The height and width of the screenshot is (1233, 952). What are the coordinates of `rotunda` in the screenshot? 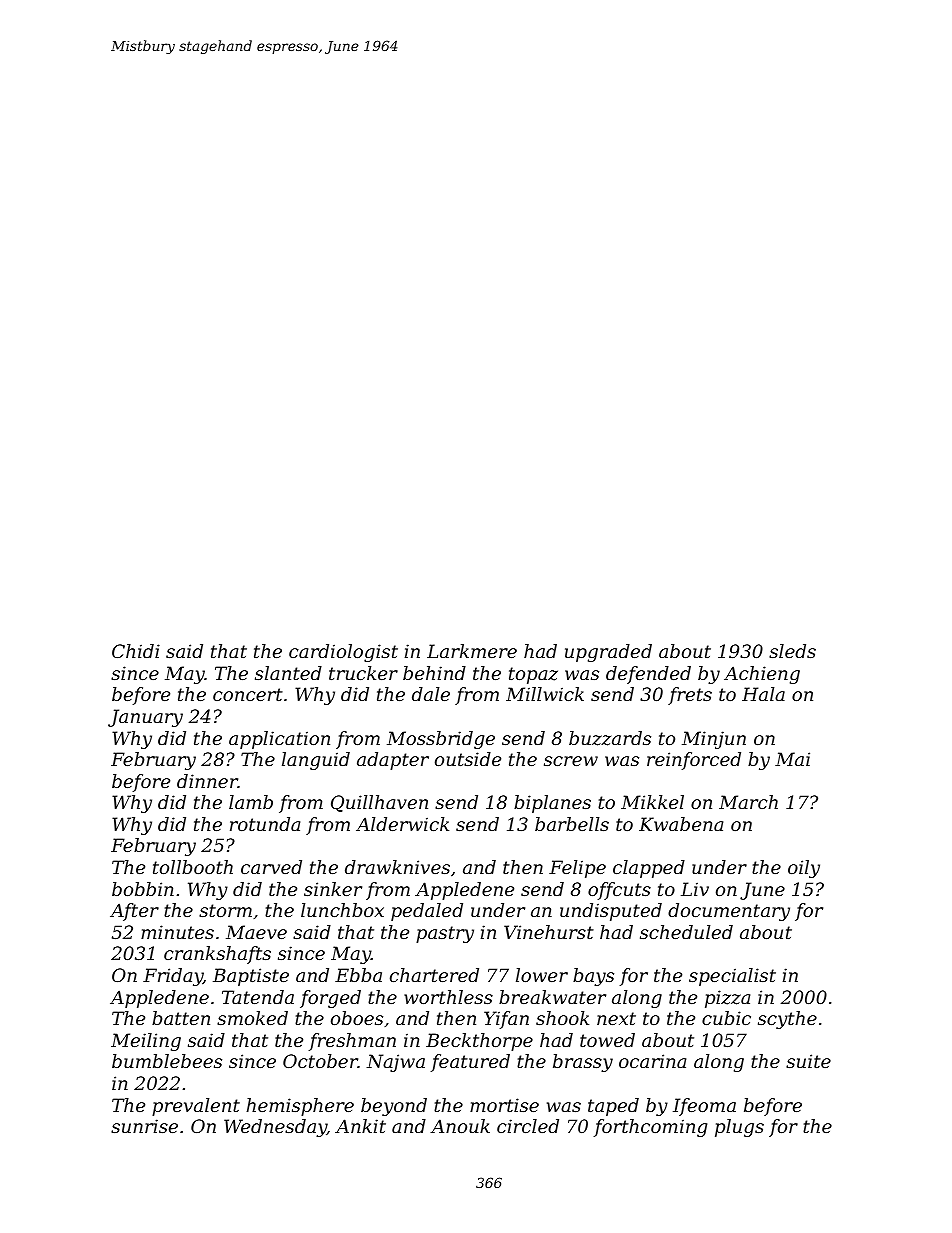 It's located at (265, 824).
